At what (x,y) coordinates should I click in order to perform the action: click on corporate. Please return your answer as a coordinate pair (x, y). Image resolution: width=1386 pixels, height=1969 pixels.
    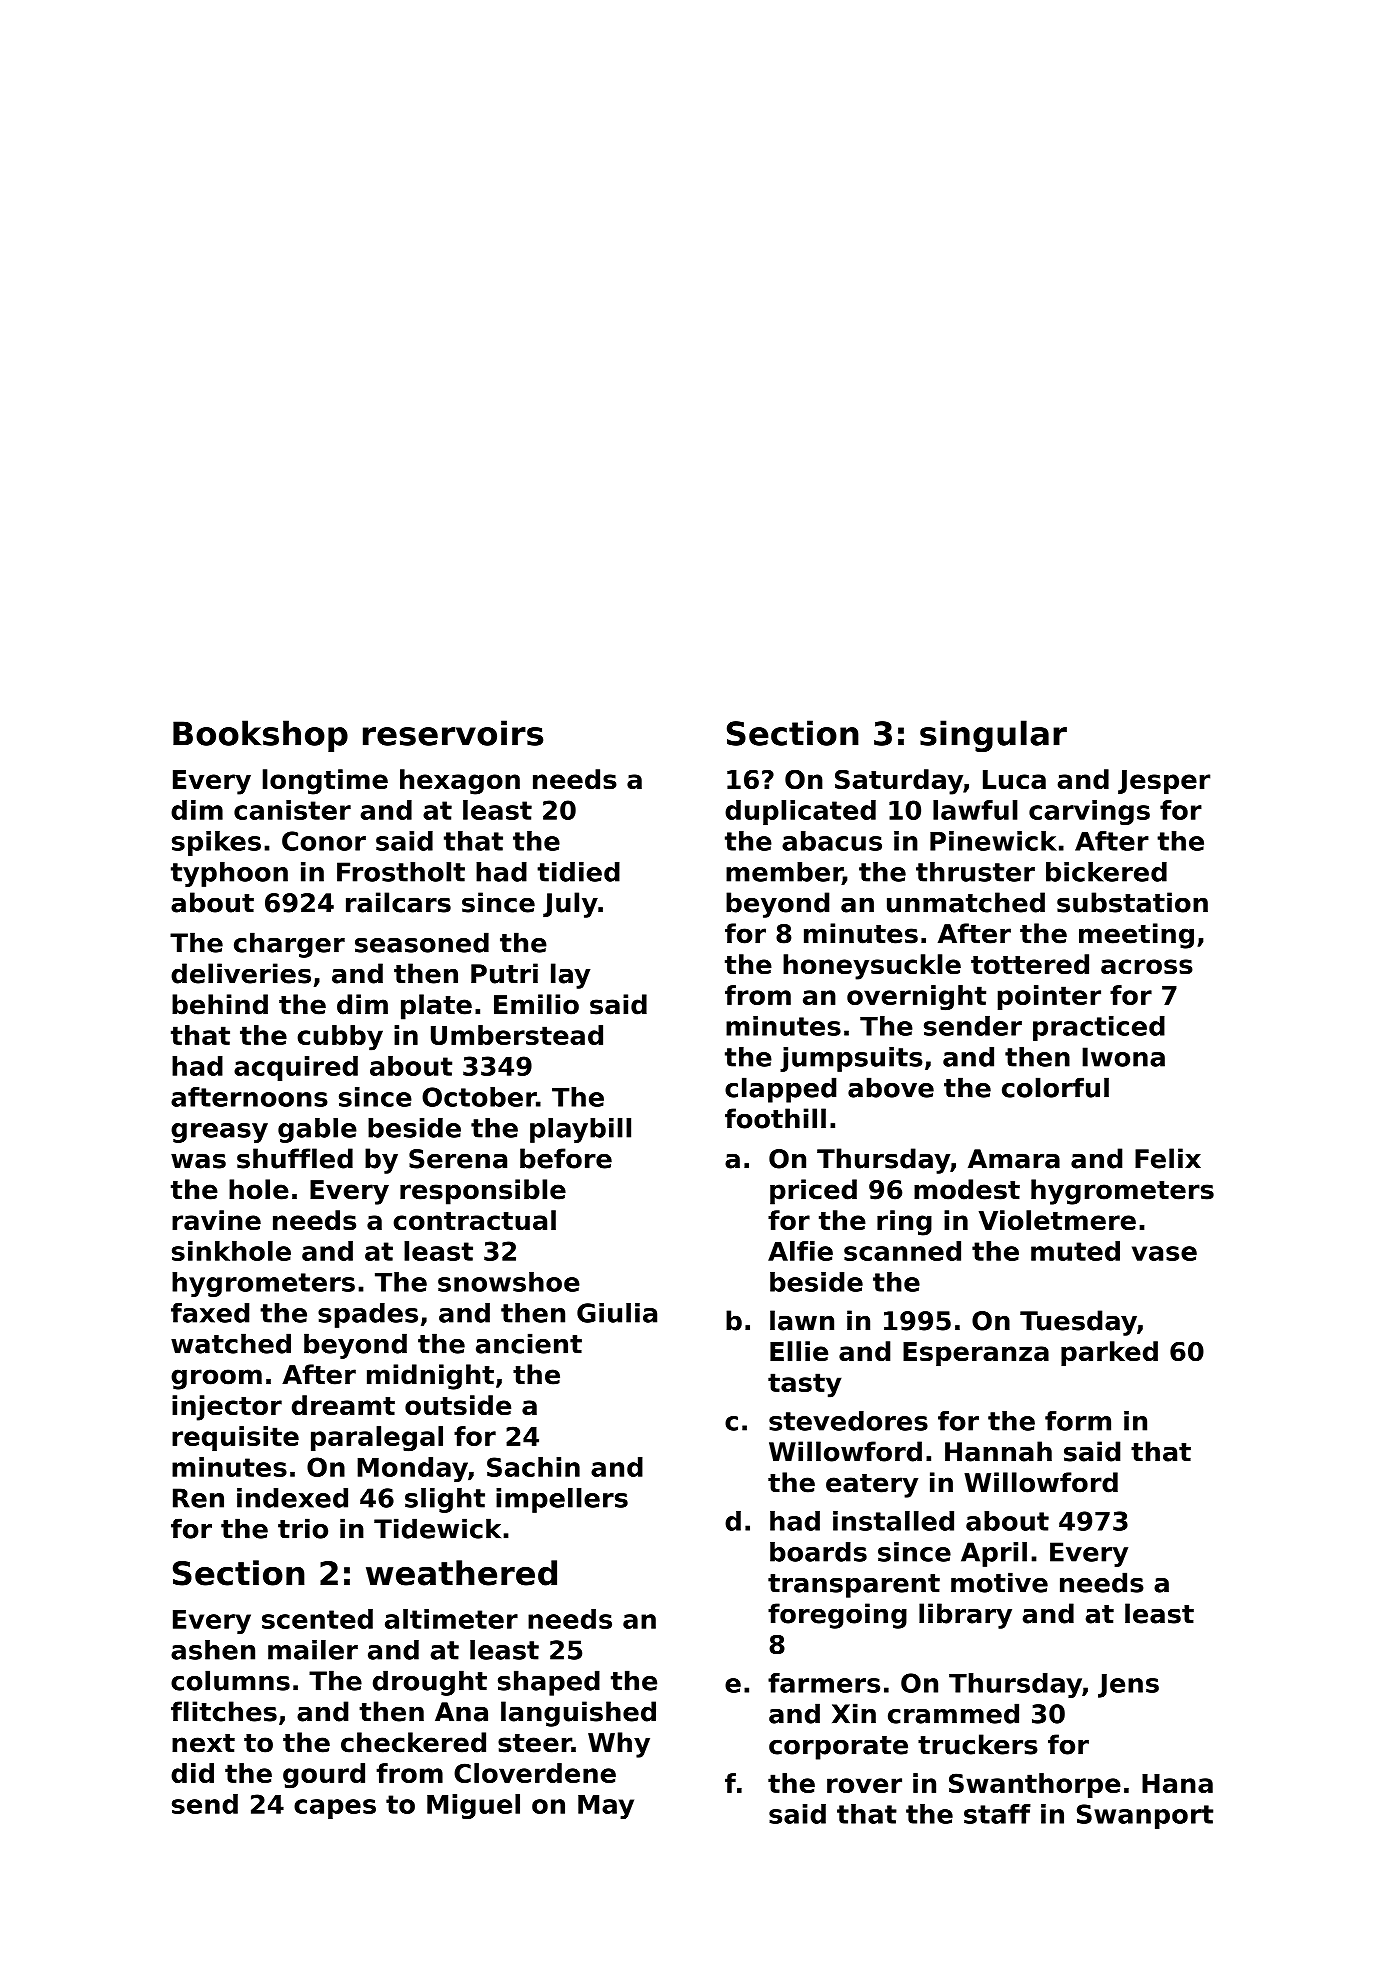
    Looking at the image, I should click on (838, 1748).
